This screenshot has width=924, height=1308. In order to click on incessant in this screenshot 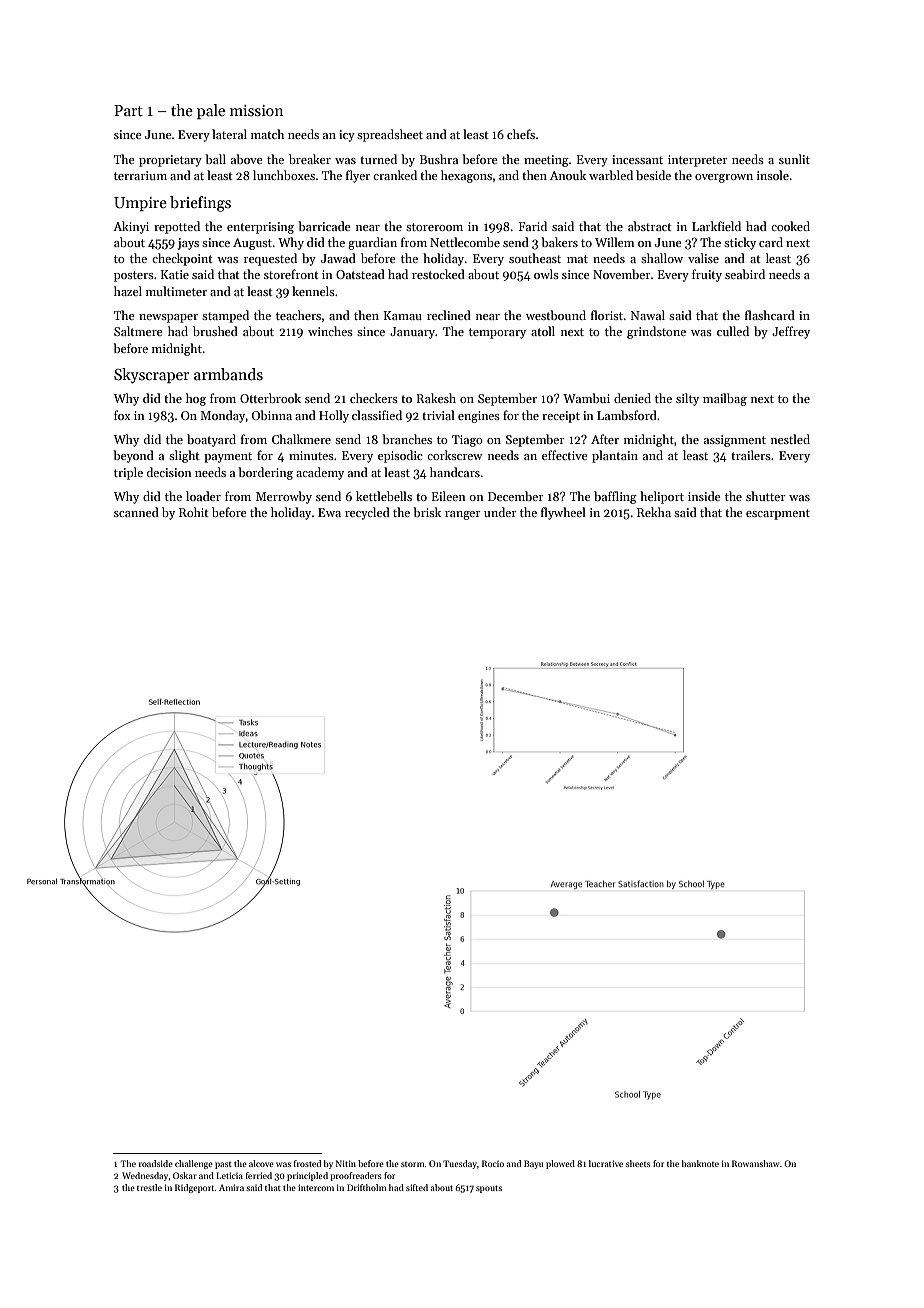, I will do `click(637, 159)`.
